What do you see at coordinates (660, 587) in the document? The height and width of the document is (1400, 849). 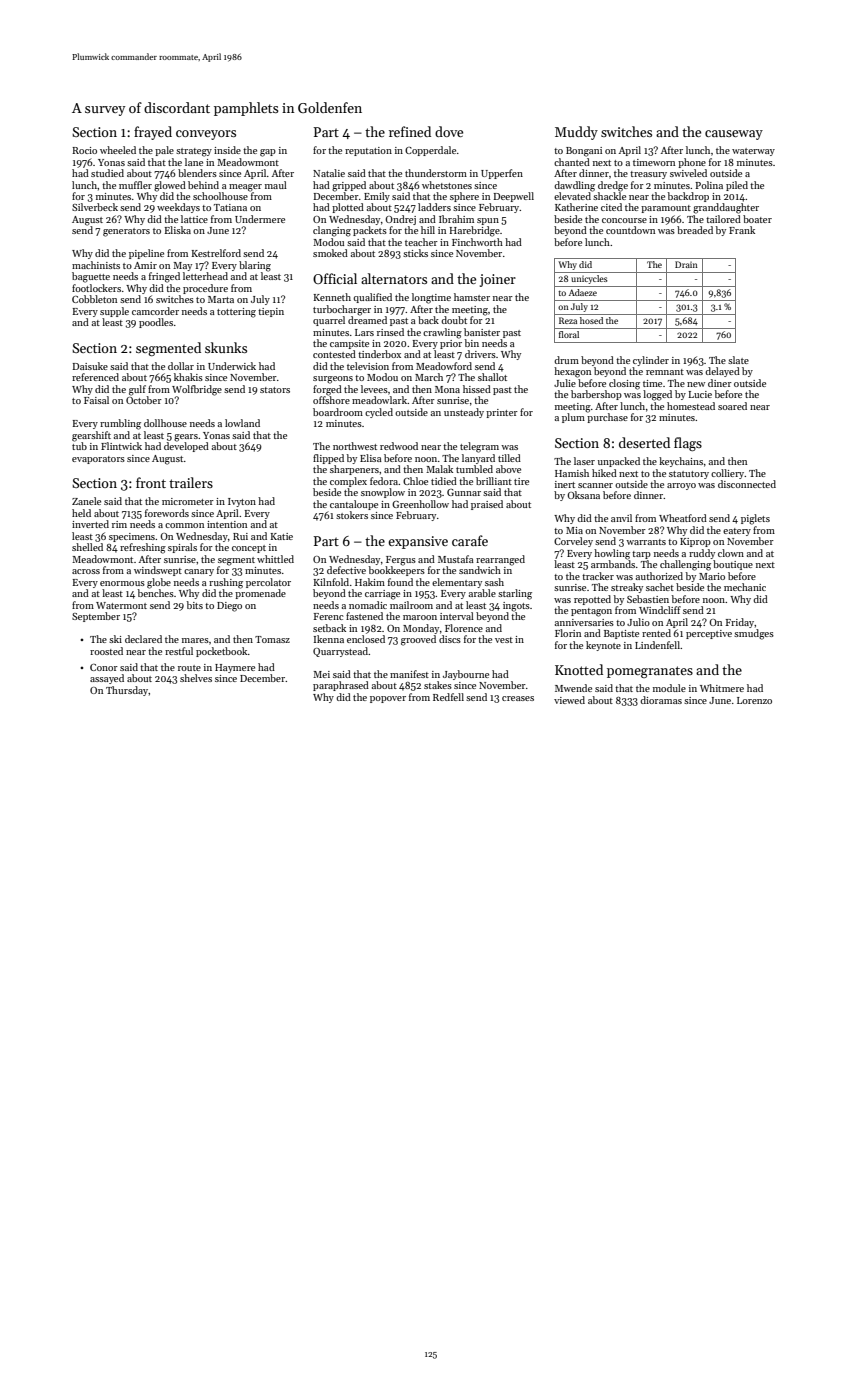 I see `sachet` at bounding box center [660, 587].
